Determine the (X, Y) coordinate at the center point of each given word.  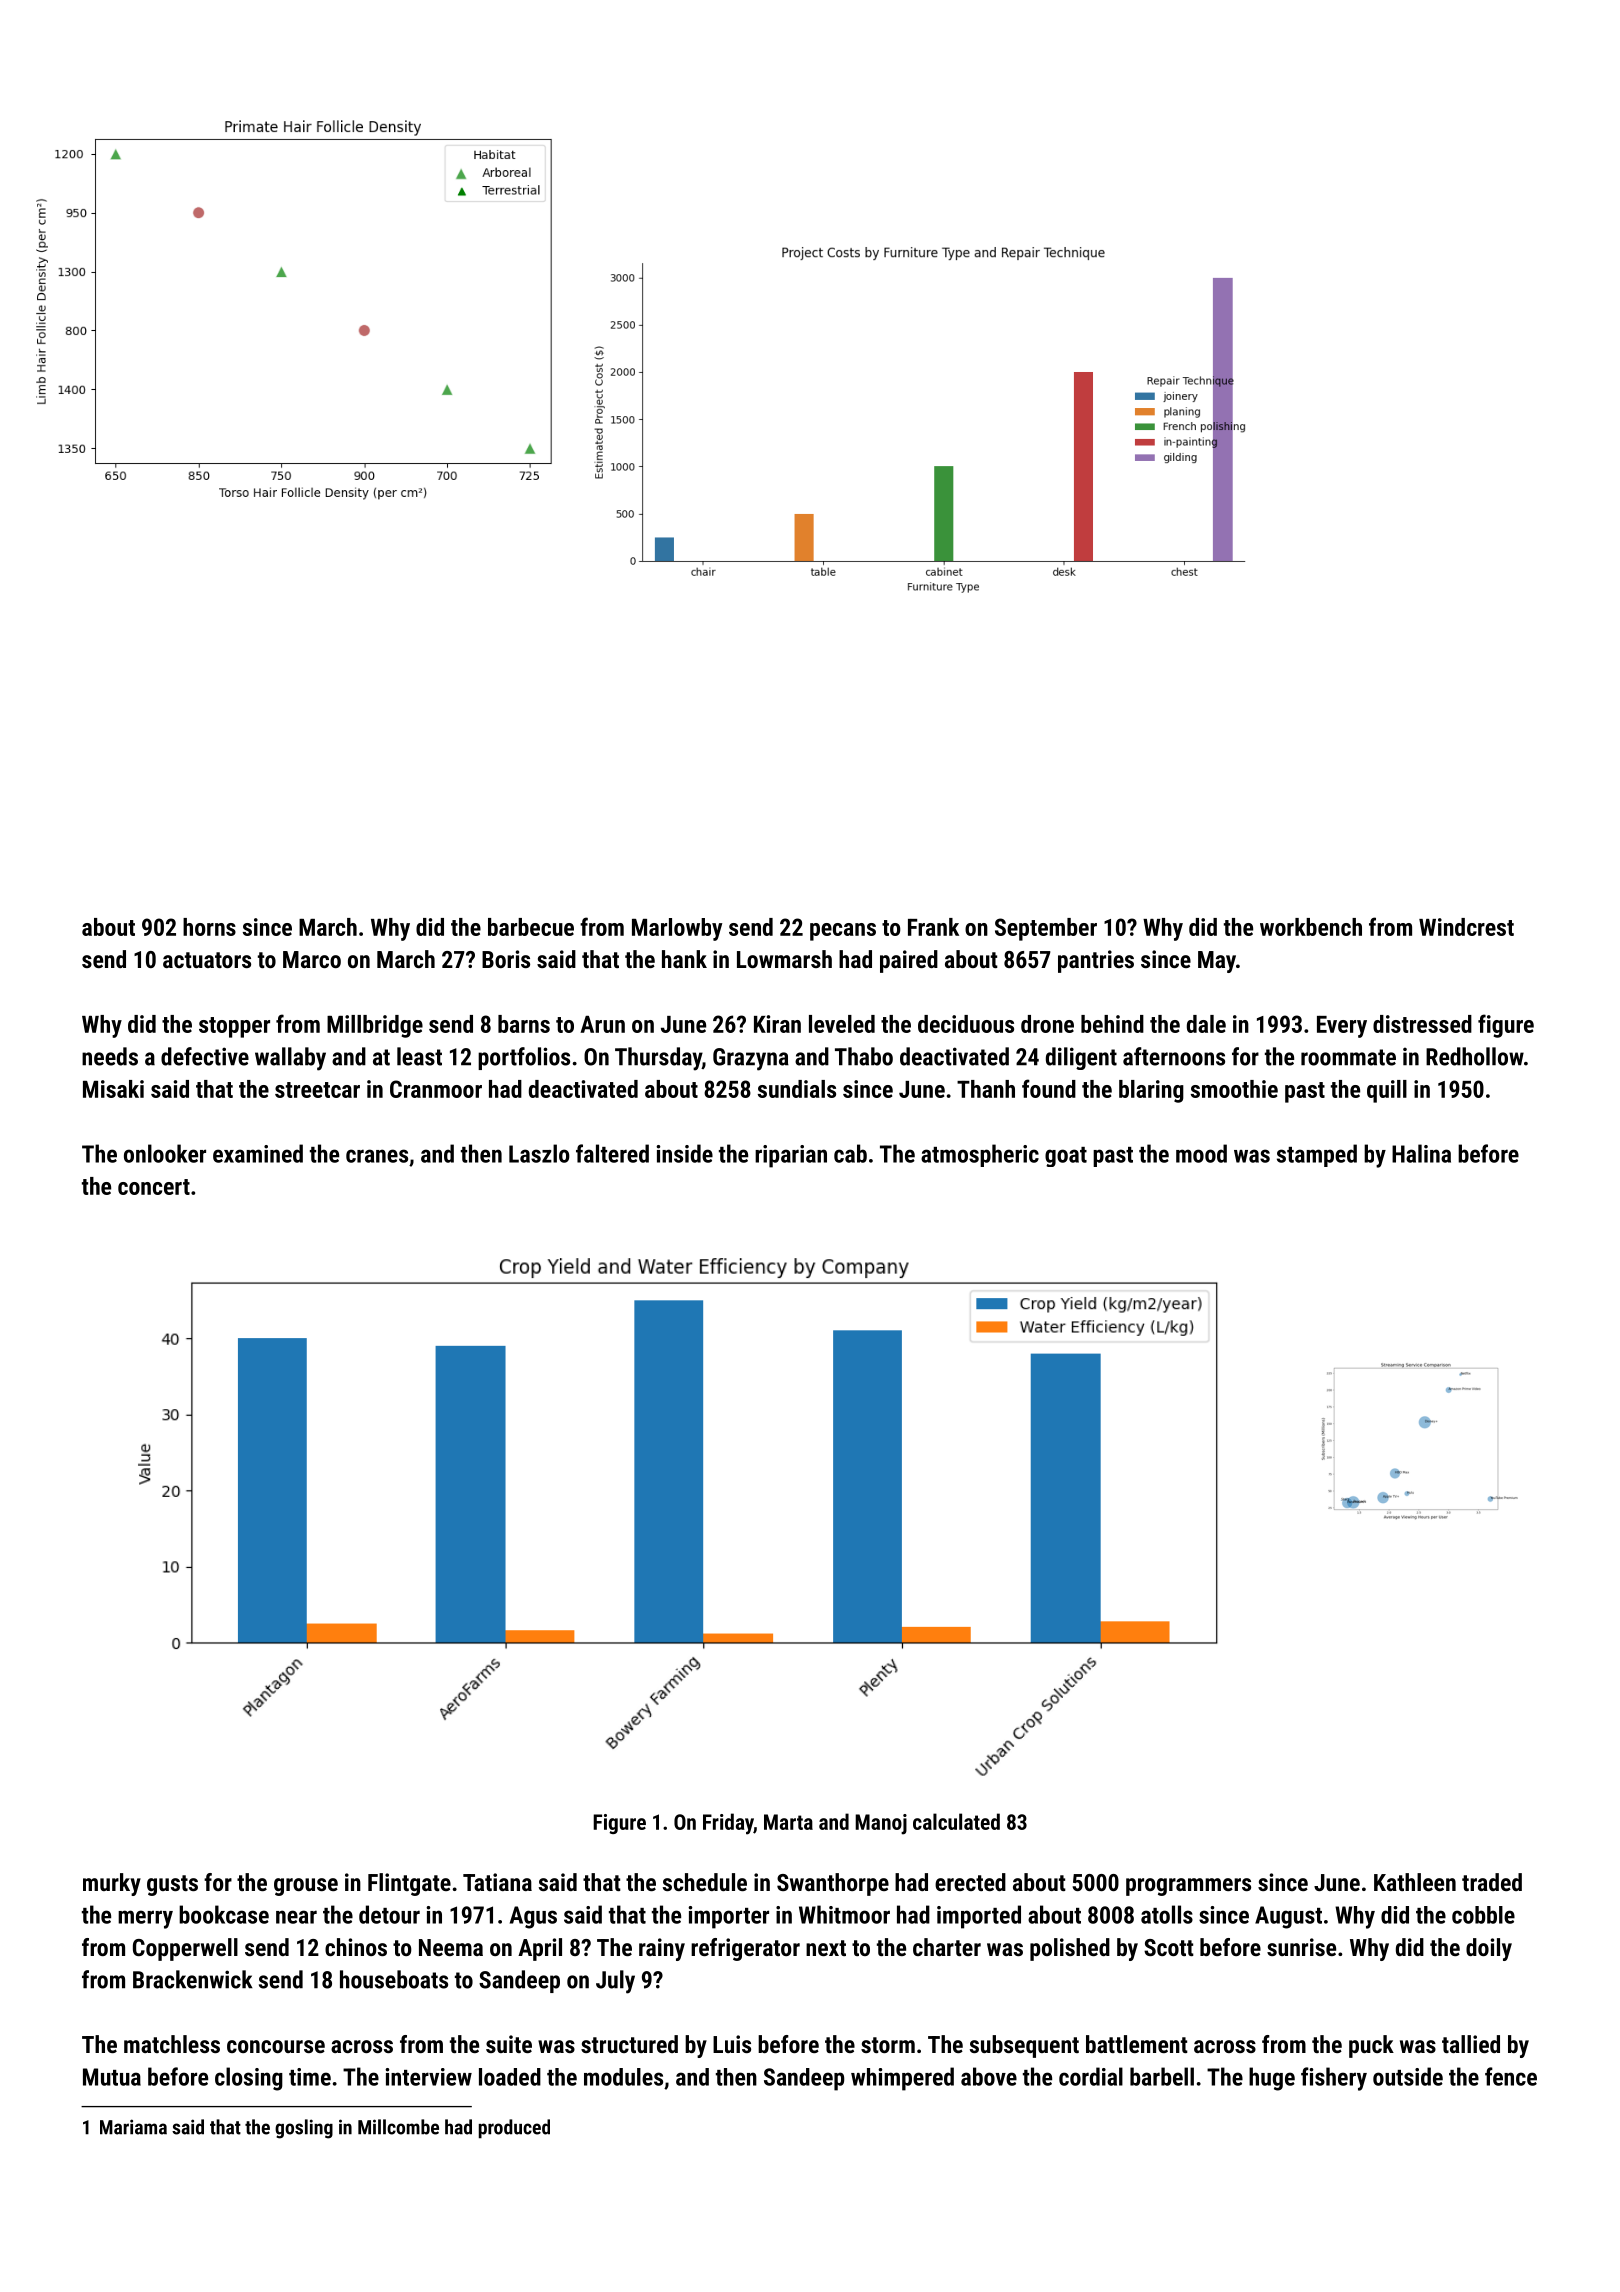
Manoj (881, 1824)
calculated (956, 1821)
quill (1387, 1091)
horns (209, 927)
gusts (172, 1885)
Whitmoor (844, 1914)
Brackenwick (193, 1979)
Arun (602, 1024)
